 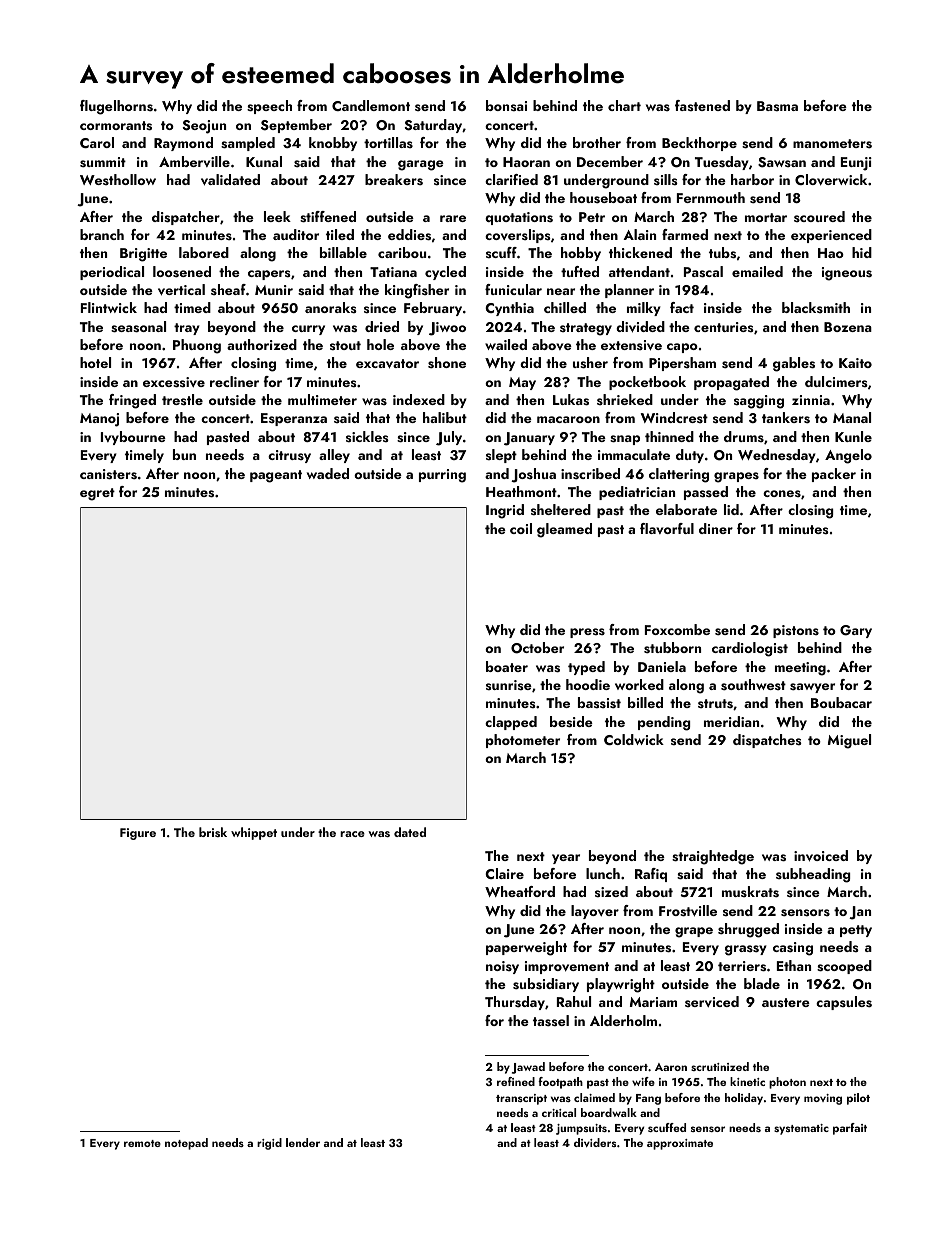 What do you see at coordinates (352, 834) in the document?
I see `race` at bounding box center [352, 834].
